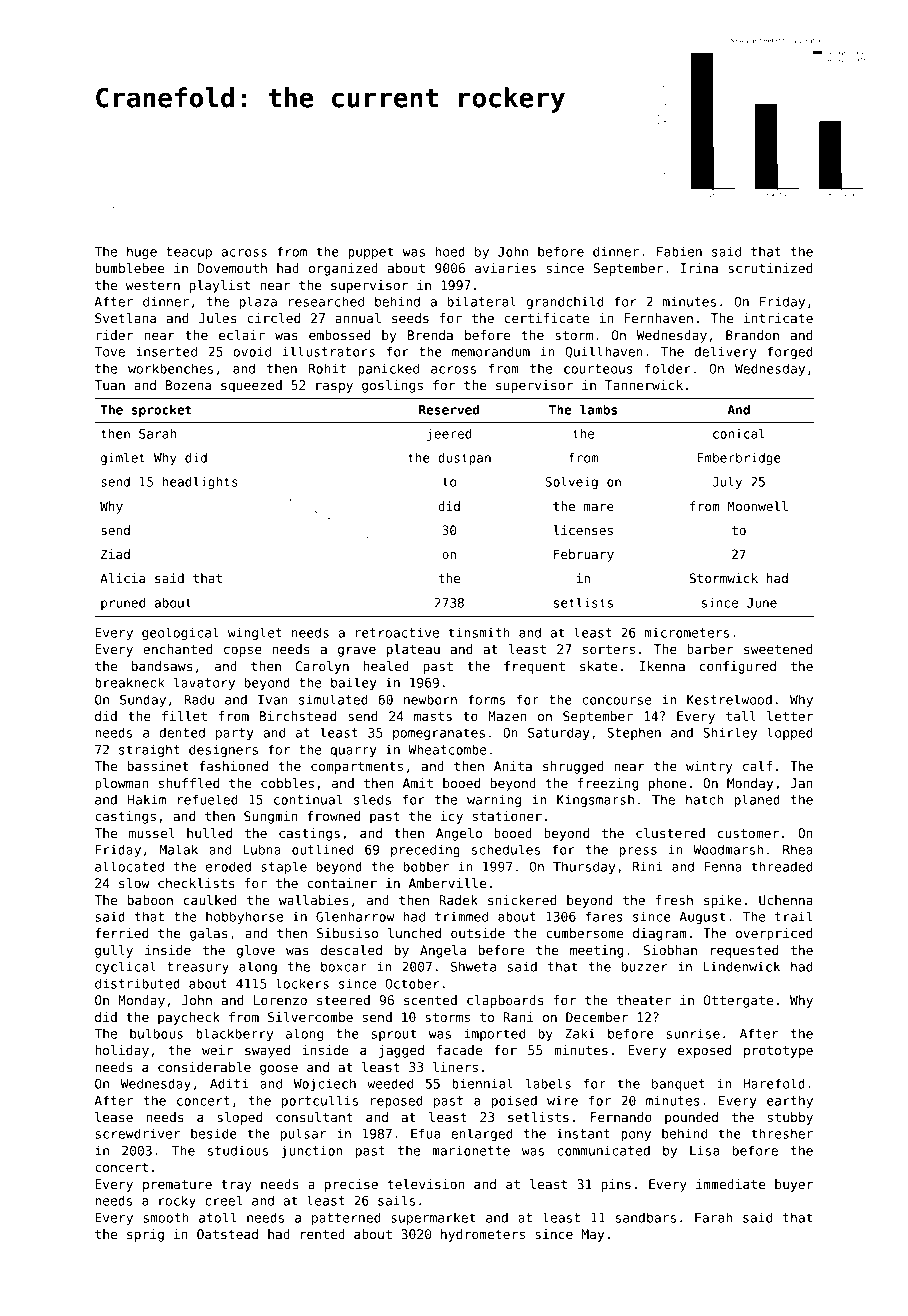  Describe the element at coordinates (571, 482) in the page. I see `Solveig` at that location.
